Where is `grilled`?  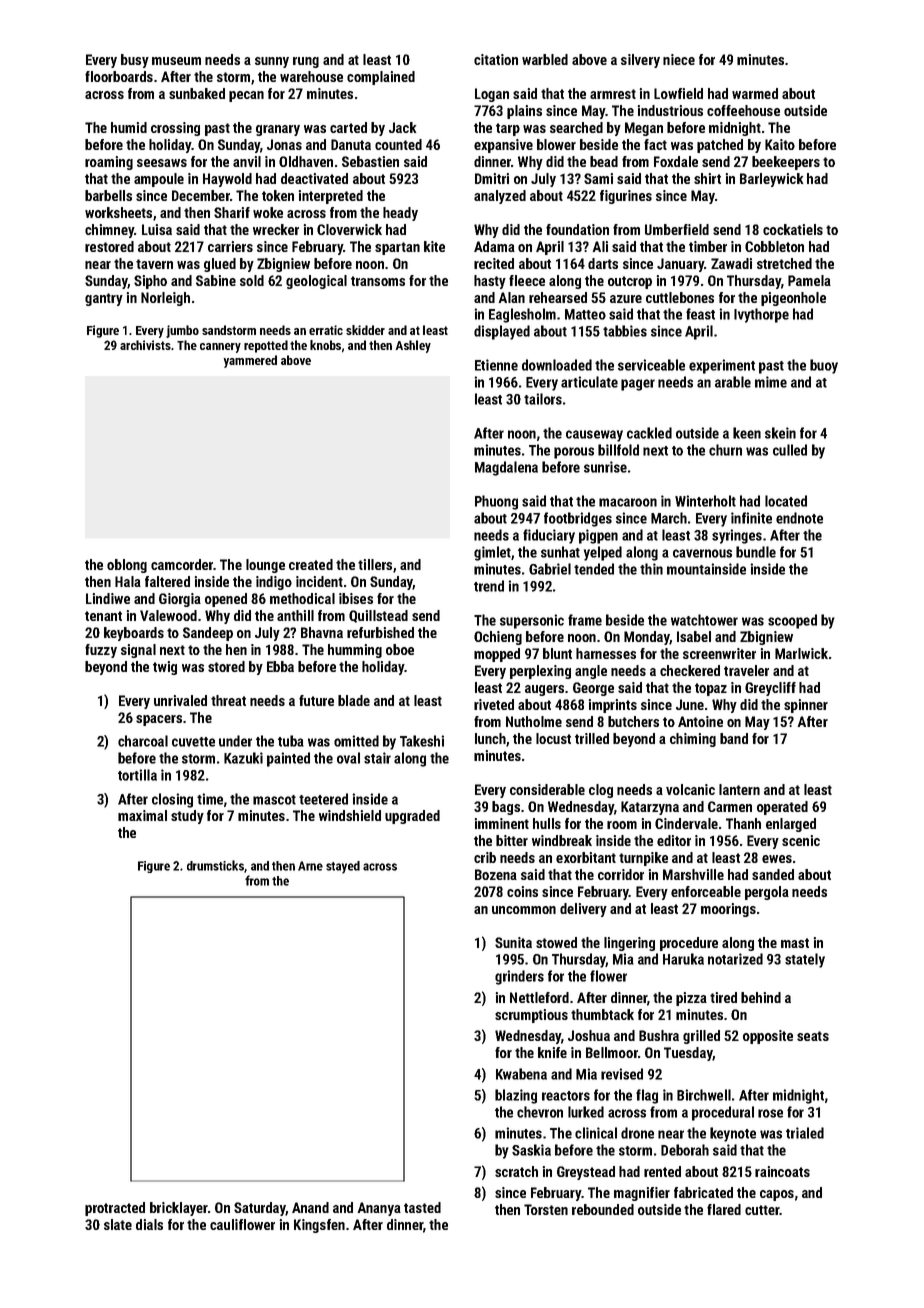
grilled is located at coordinates (701, 1037).
